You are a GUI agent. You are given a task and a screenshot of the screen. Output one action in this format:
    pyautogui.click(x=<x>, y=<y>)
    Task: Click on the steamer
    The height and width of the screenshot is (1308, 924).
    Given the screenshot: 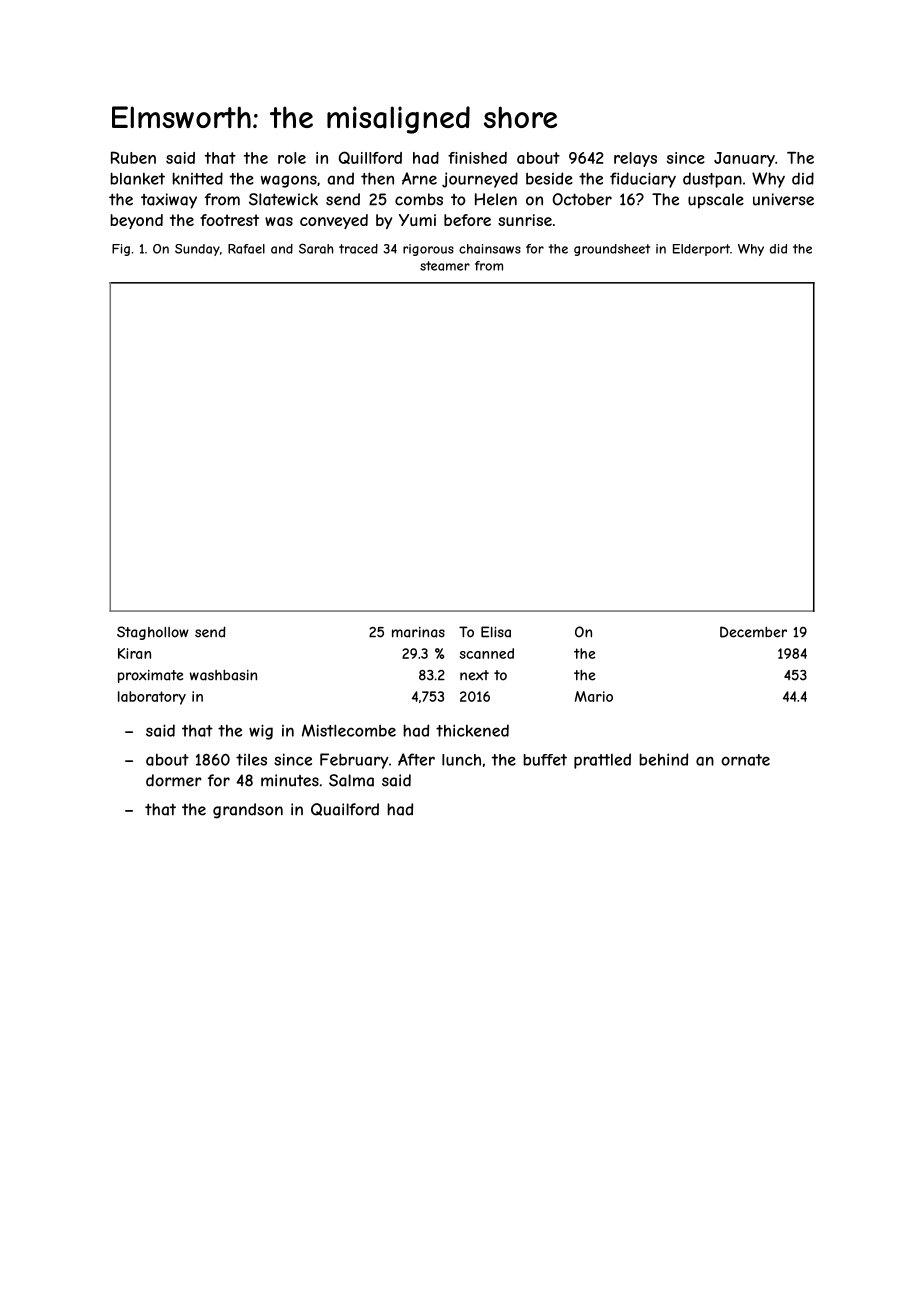 What is the action you would take?
    pyautogui.click(x=445, y=266)
